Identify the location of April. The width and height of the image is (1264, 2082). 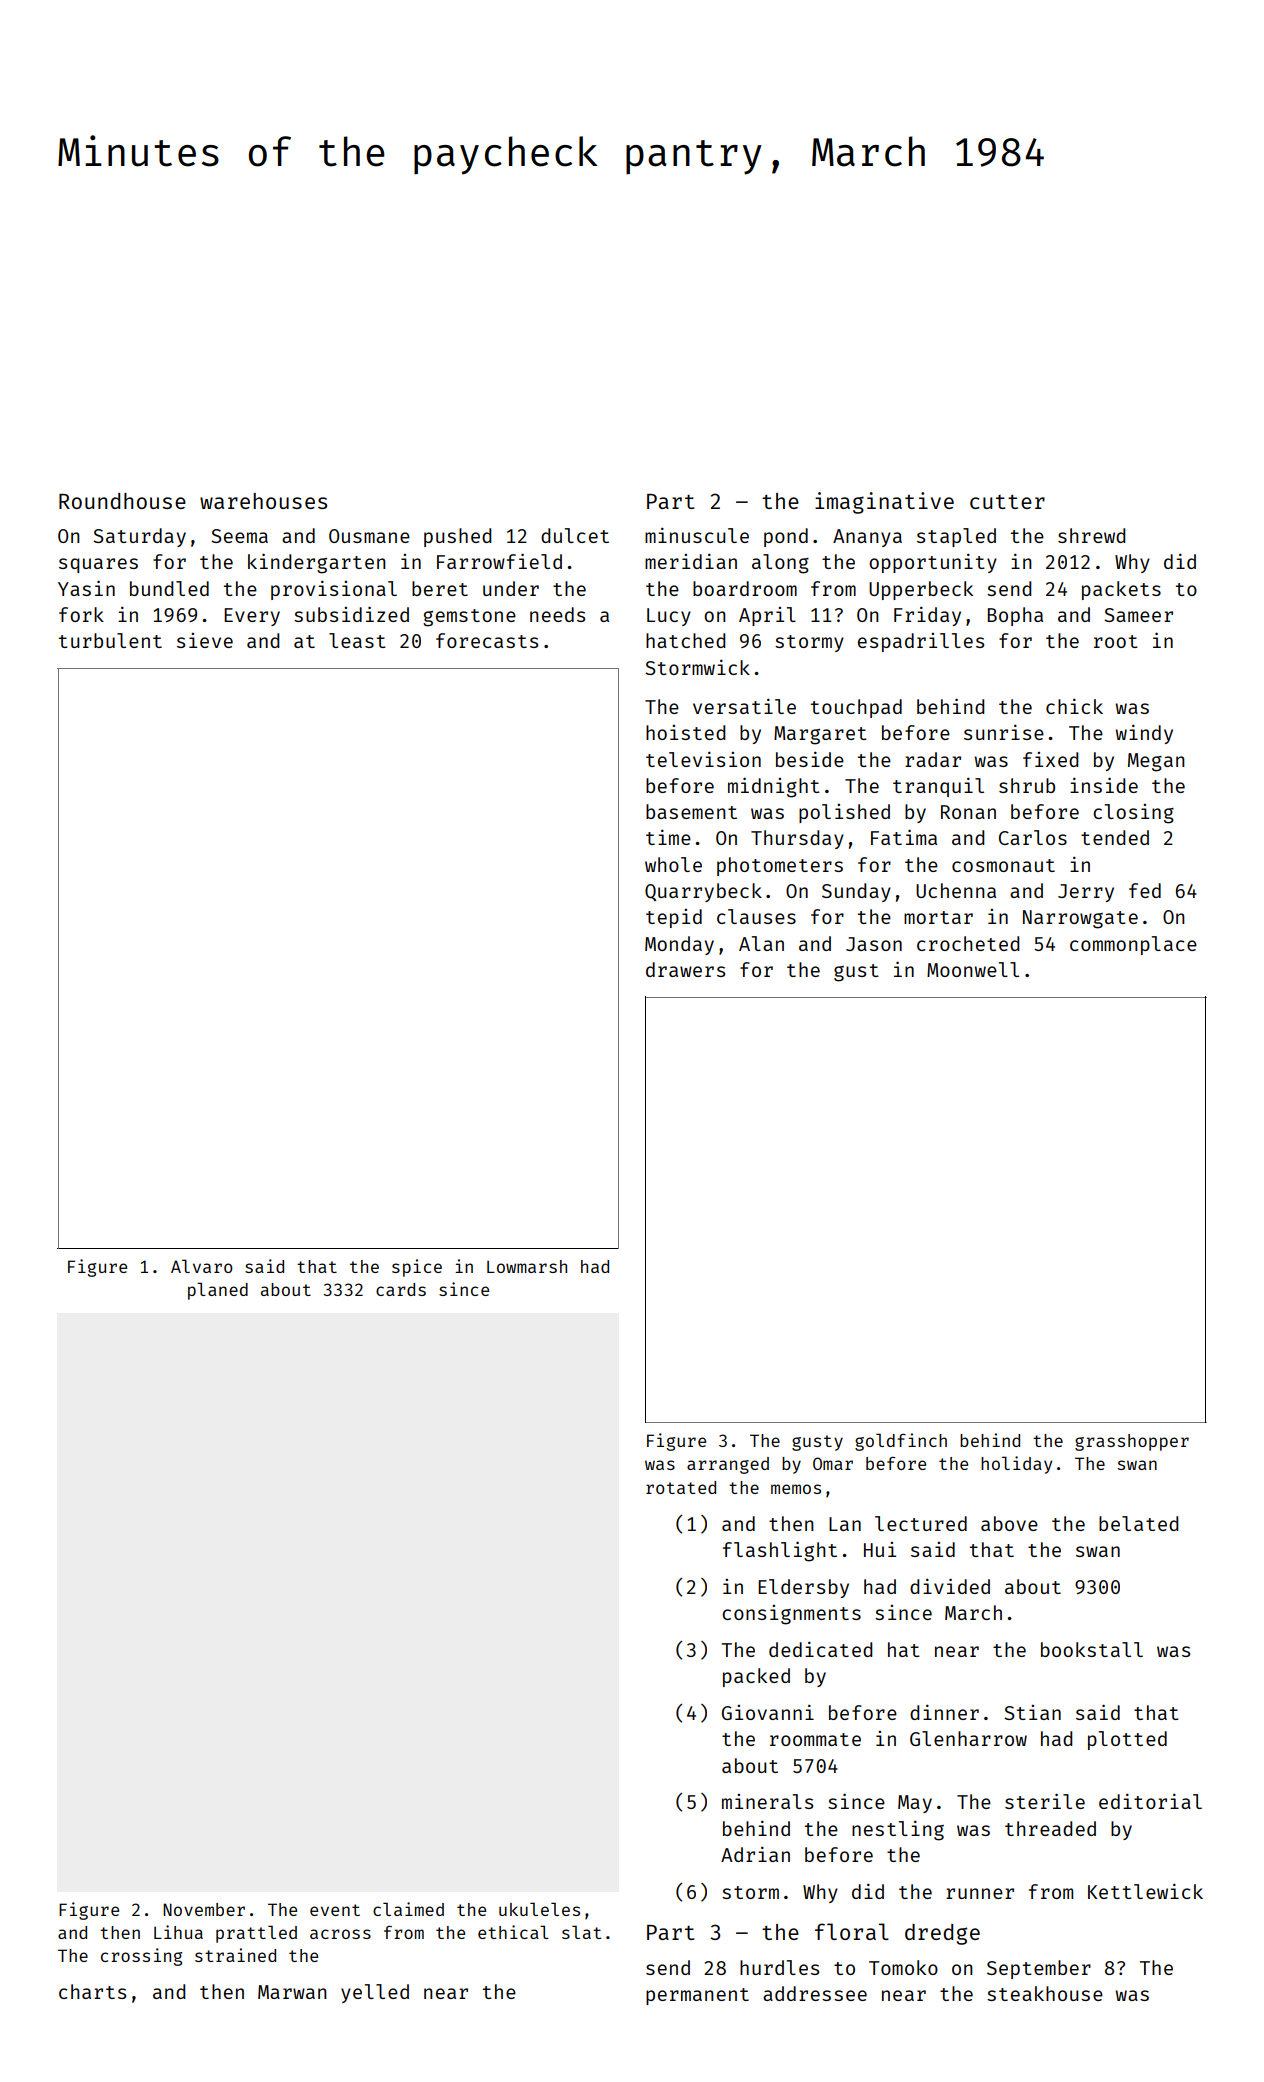
(767, 616).
